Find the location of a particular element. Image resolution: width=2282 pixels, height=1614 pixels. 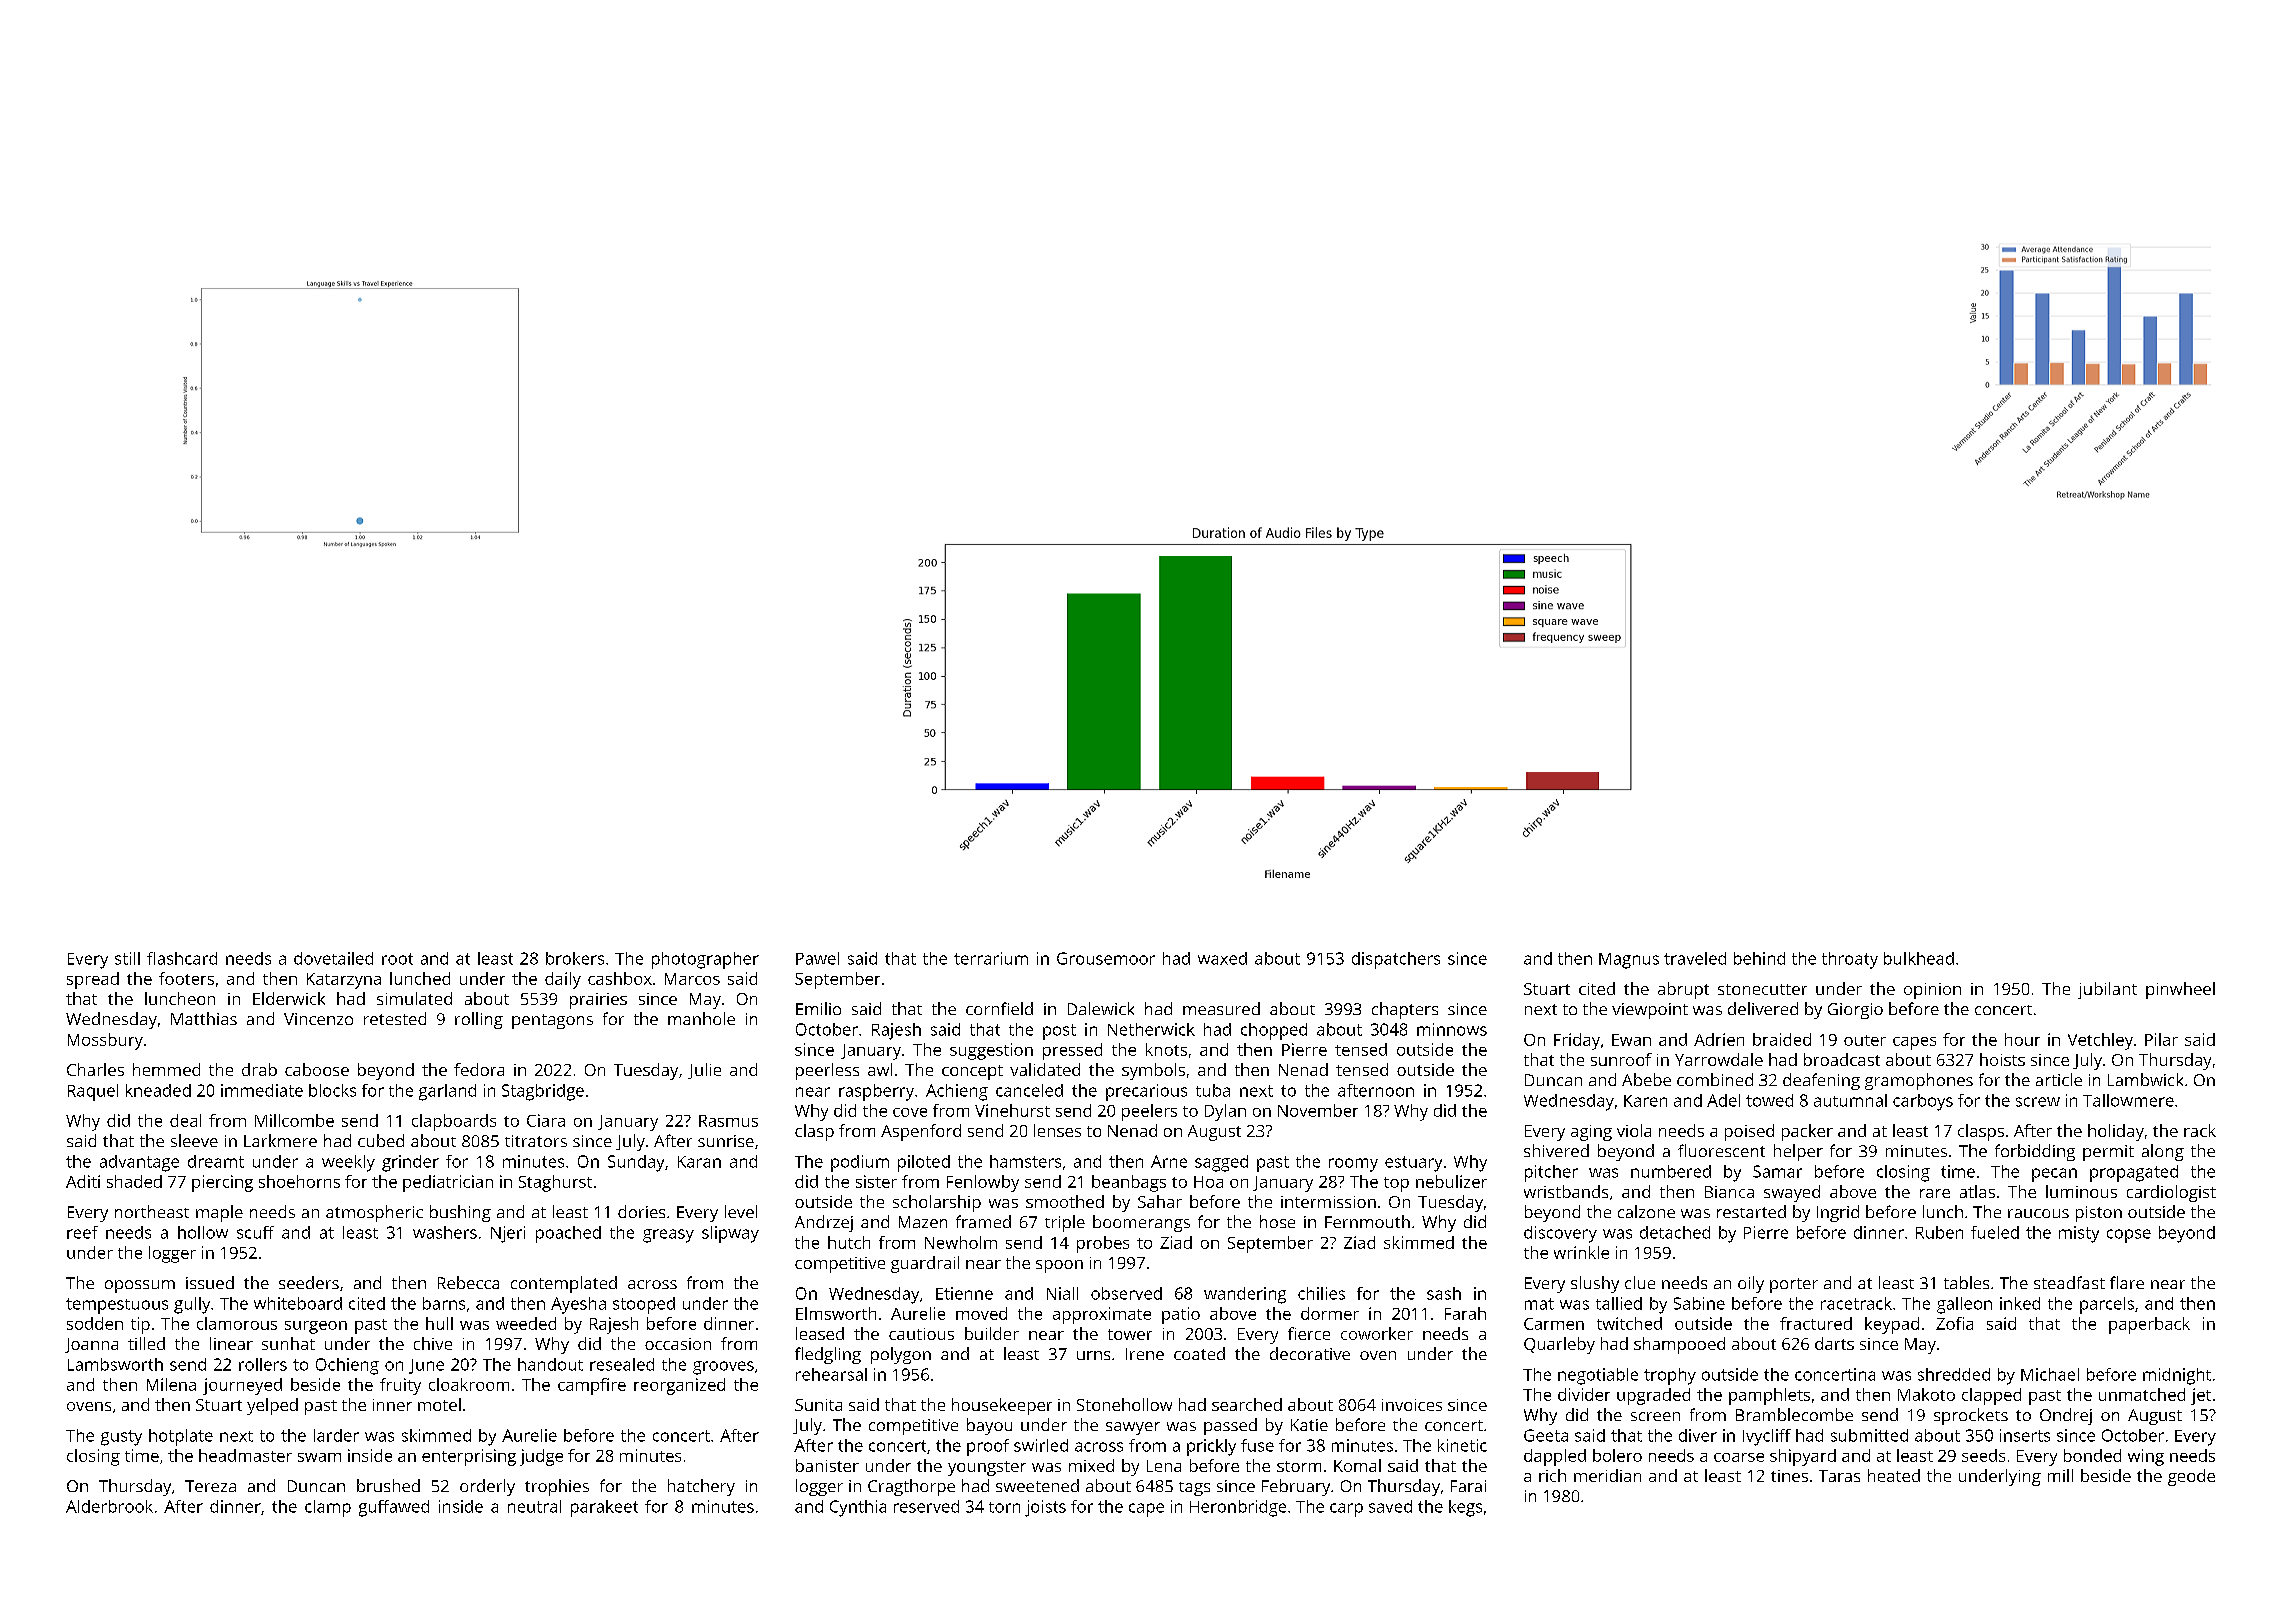

Ondrej is located at coordinates (2066, 1416).
